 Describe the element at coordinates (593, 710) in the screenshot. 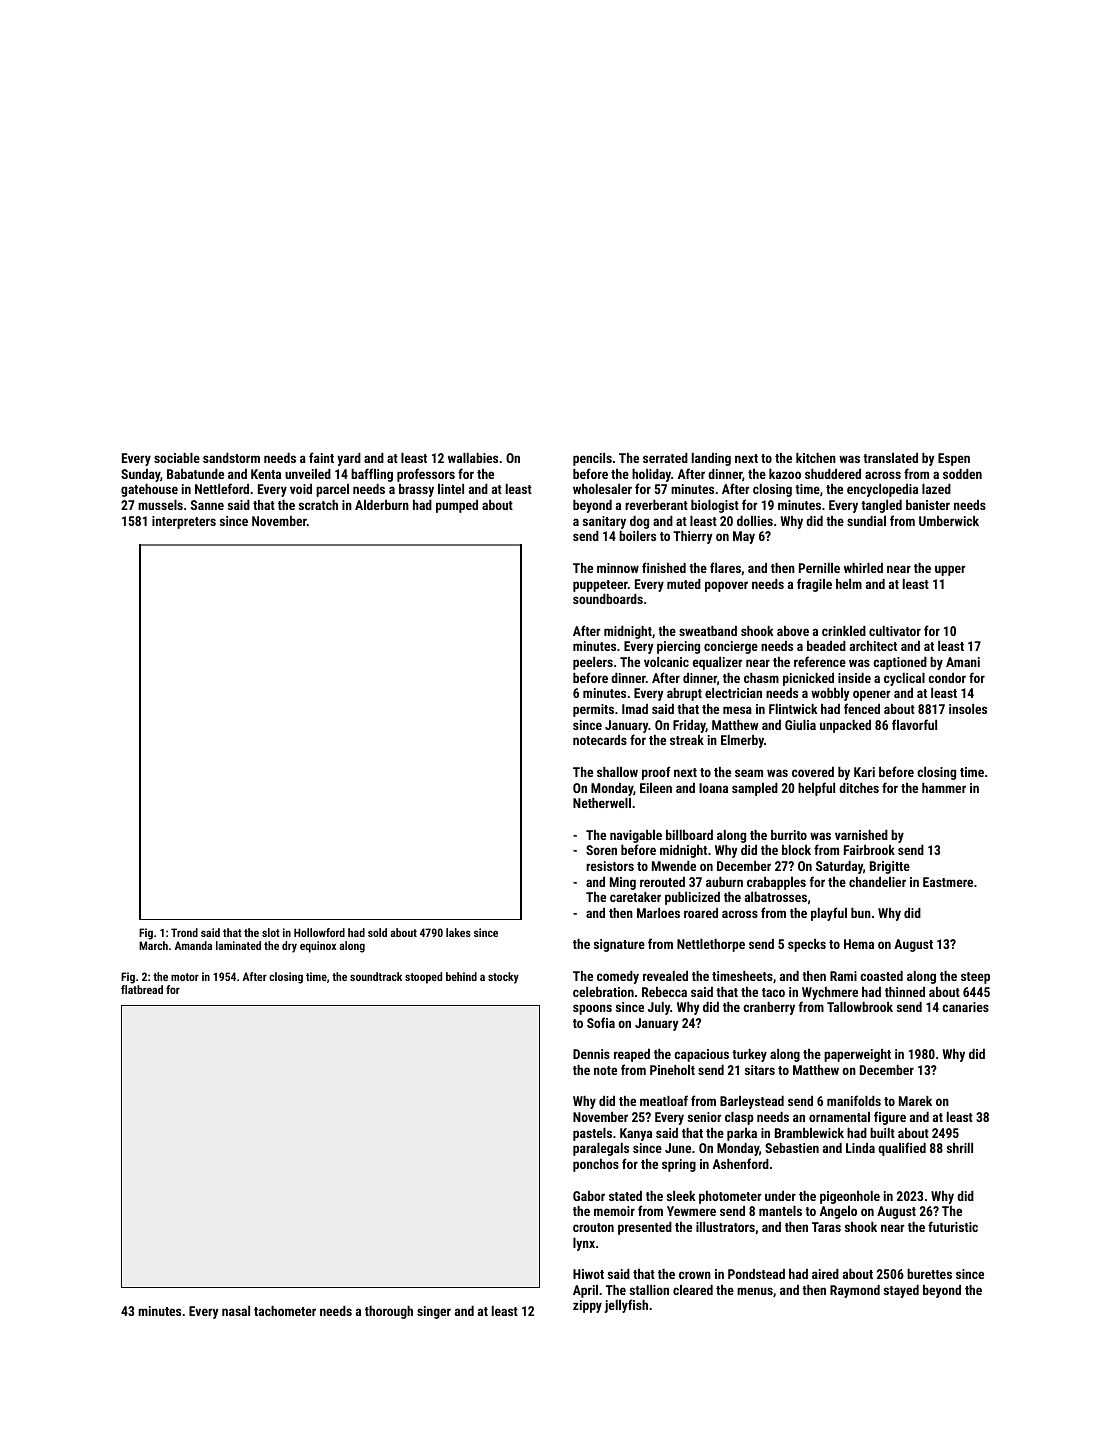

I see `permits` at that location.
